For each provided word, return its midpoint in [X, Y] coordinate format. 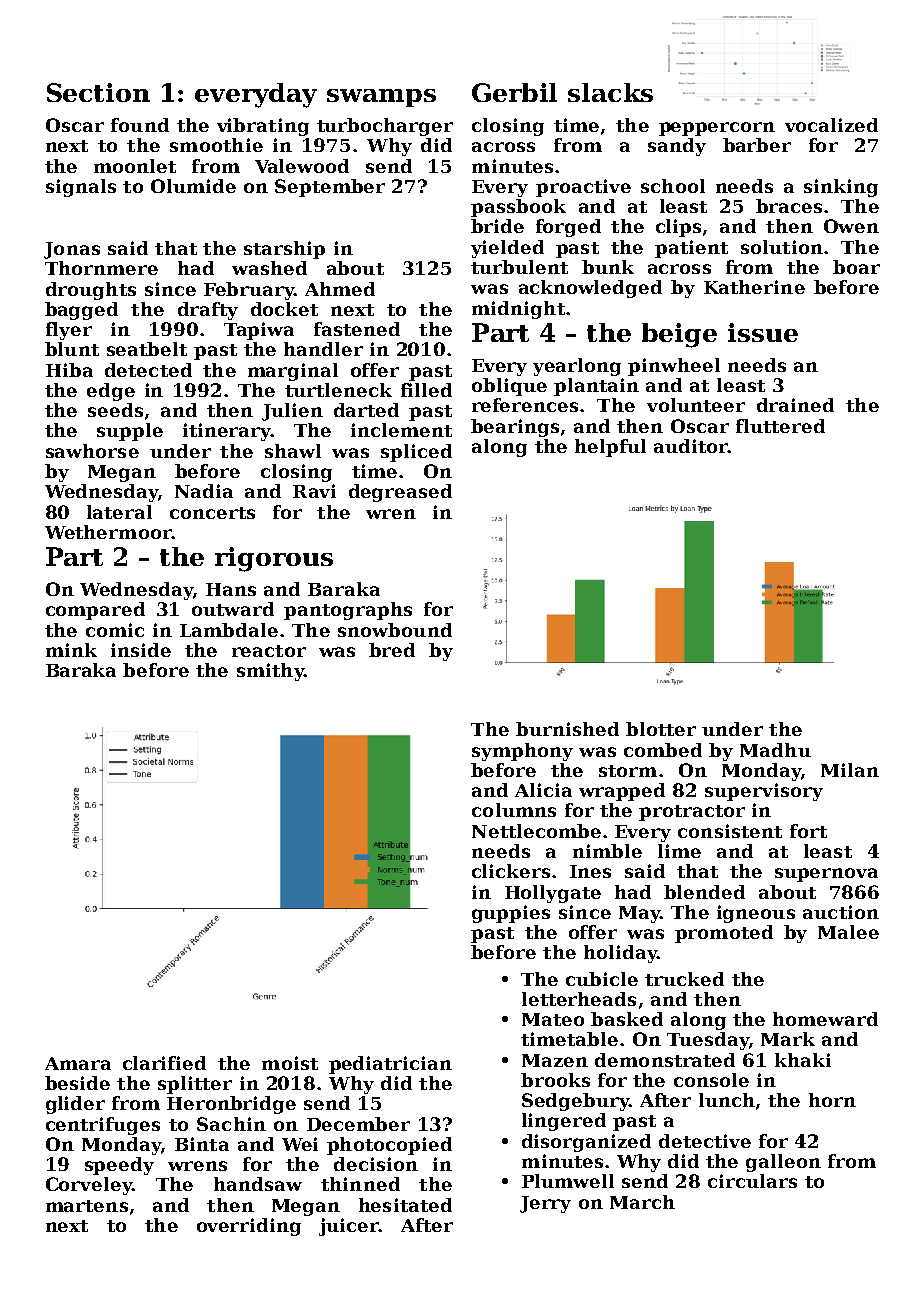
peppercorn [717, 129]
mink [71, 650]
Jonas [72, 250]
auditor [691, 446]
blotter [661, 729]
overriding [249, 1227]
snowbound [395, 630]
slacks [610, 92]
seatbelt [147, 349]
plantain [596, 387]
